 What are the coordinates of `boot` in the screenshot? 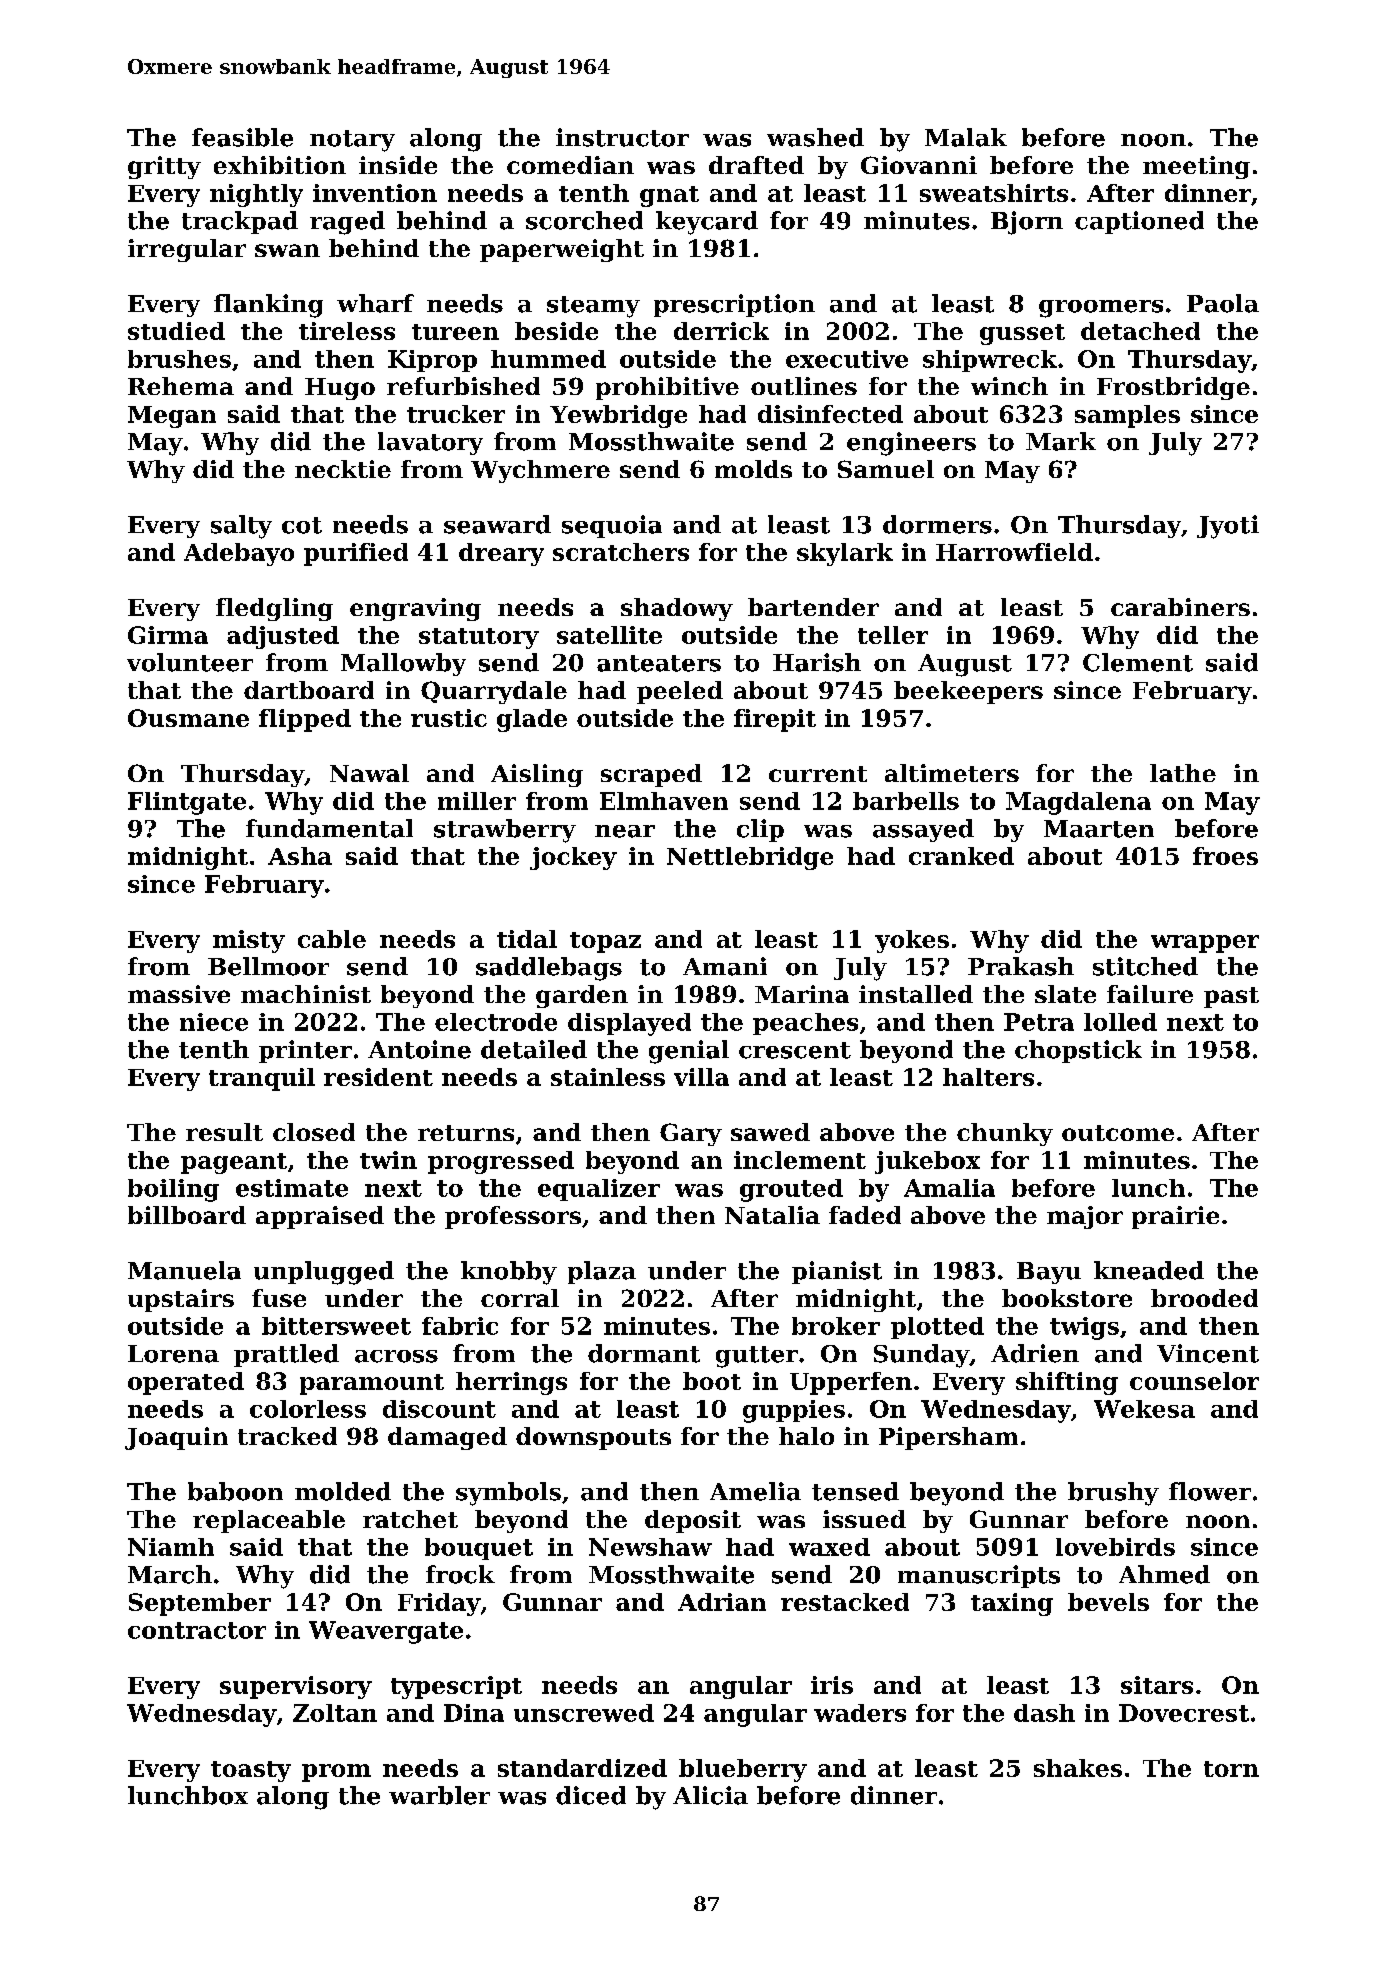 It's located at (712, 1381).
